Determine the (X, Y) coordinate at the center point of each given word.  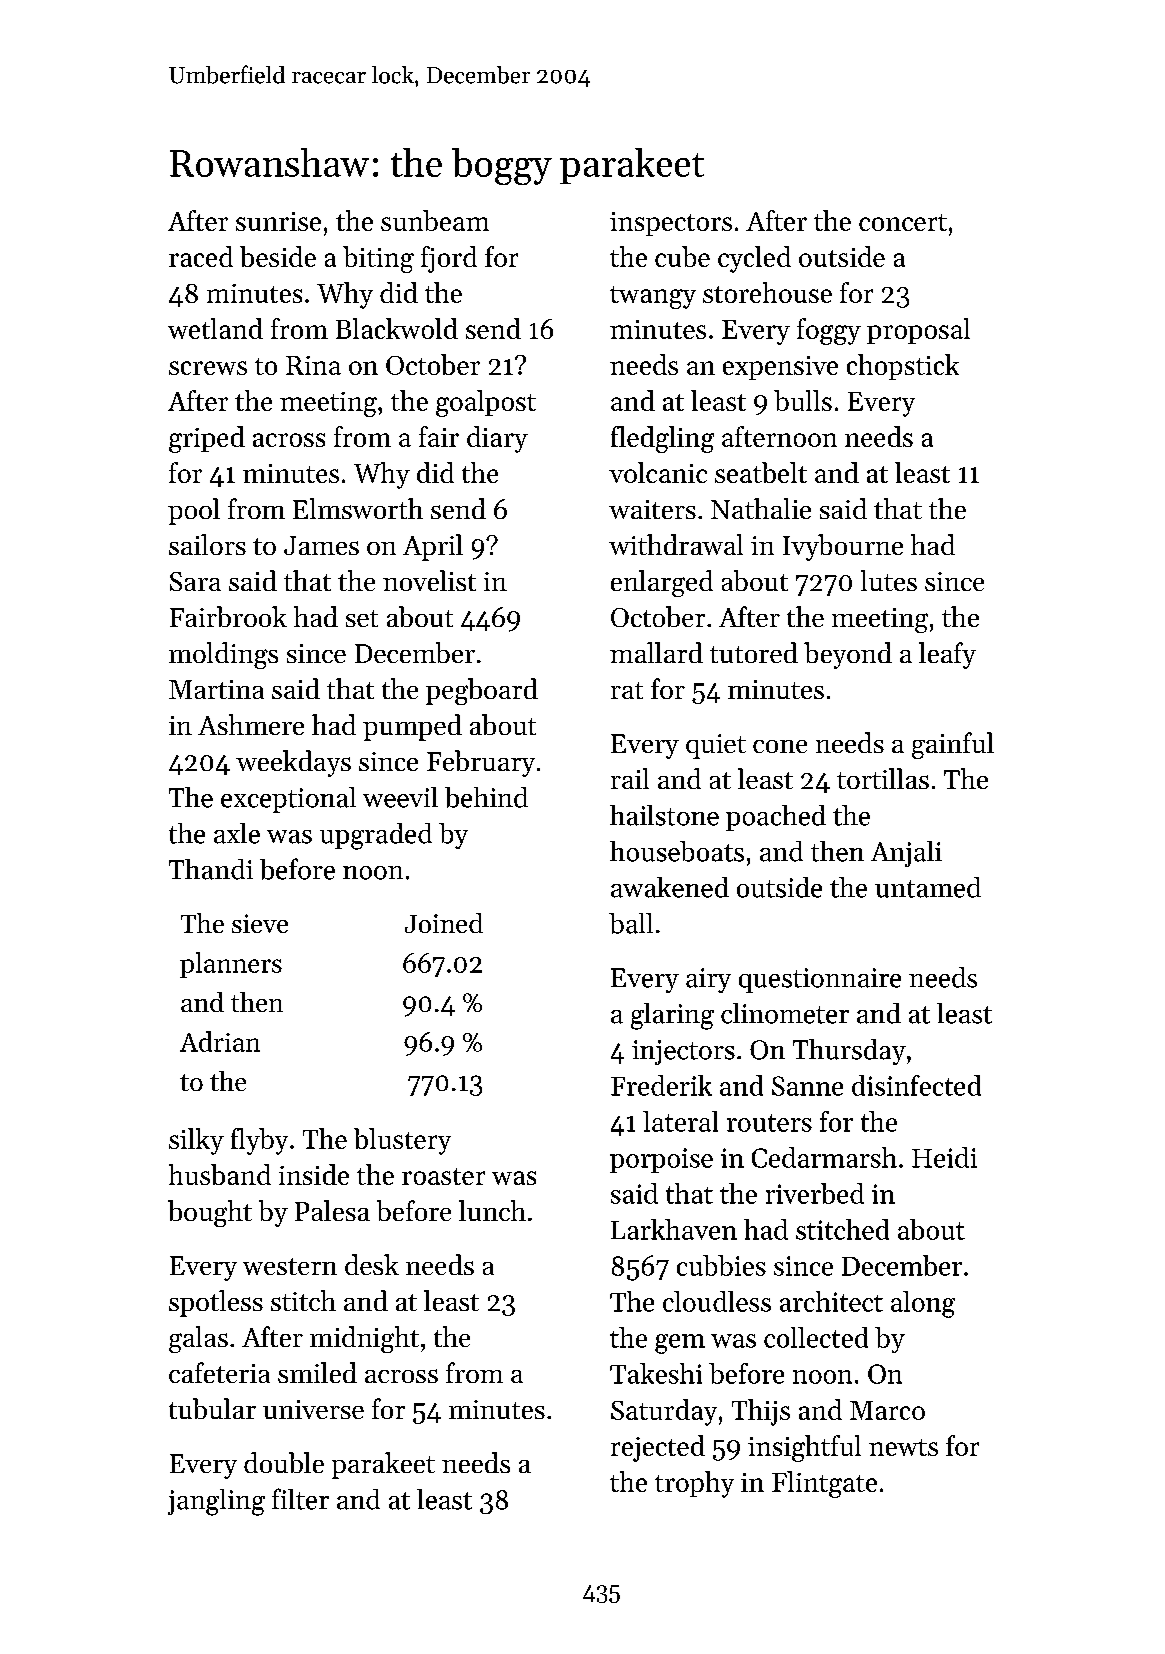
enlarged (662, 583)
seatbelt (761, 472)
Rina (313, 365)
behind (486, 797)
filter (300, 1499)
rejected (658, 1448)
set (362, 618)
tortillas (883, 778)
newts (903, 1447)
